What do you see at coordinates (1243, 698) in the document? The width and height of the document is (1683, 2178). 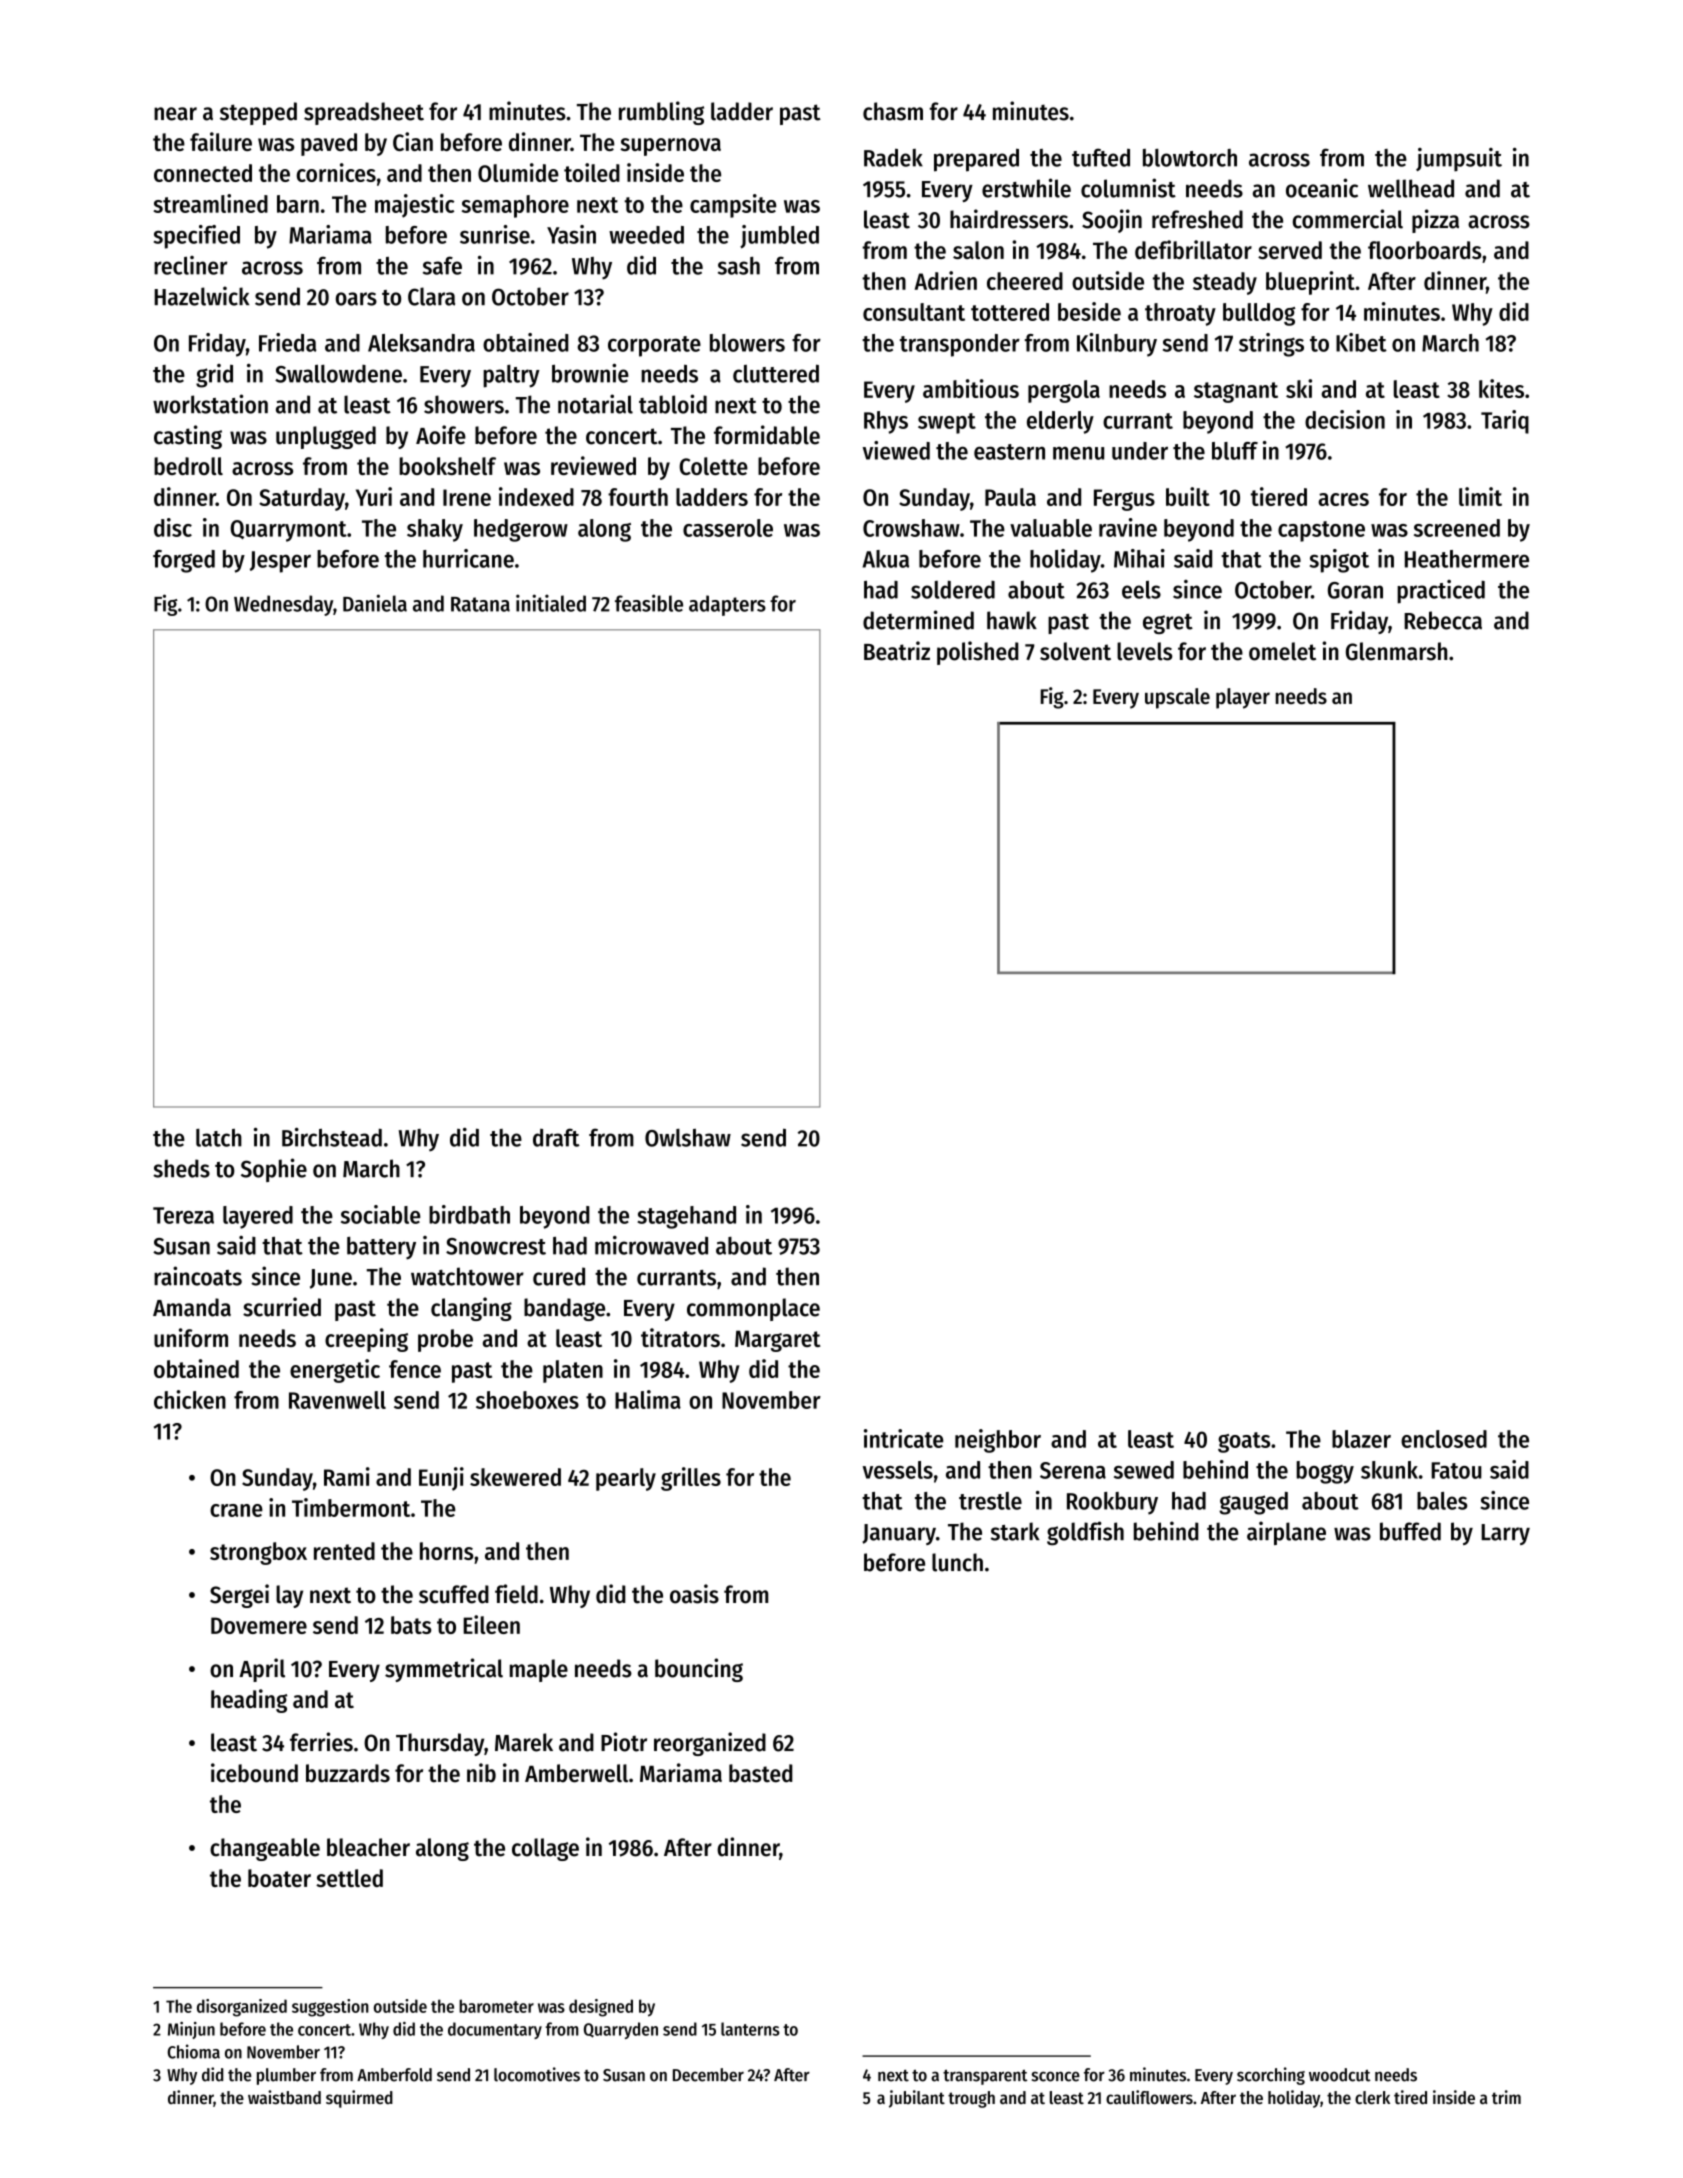 I see `player` at bounding box center [1243, 698].
